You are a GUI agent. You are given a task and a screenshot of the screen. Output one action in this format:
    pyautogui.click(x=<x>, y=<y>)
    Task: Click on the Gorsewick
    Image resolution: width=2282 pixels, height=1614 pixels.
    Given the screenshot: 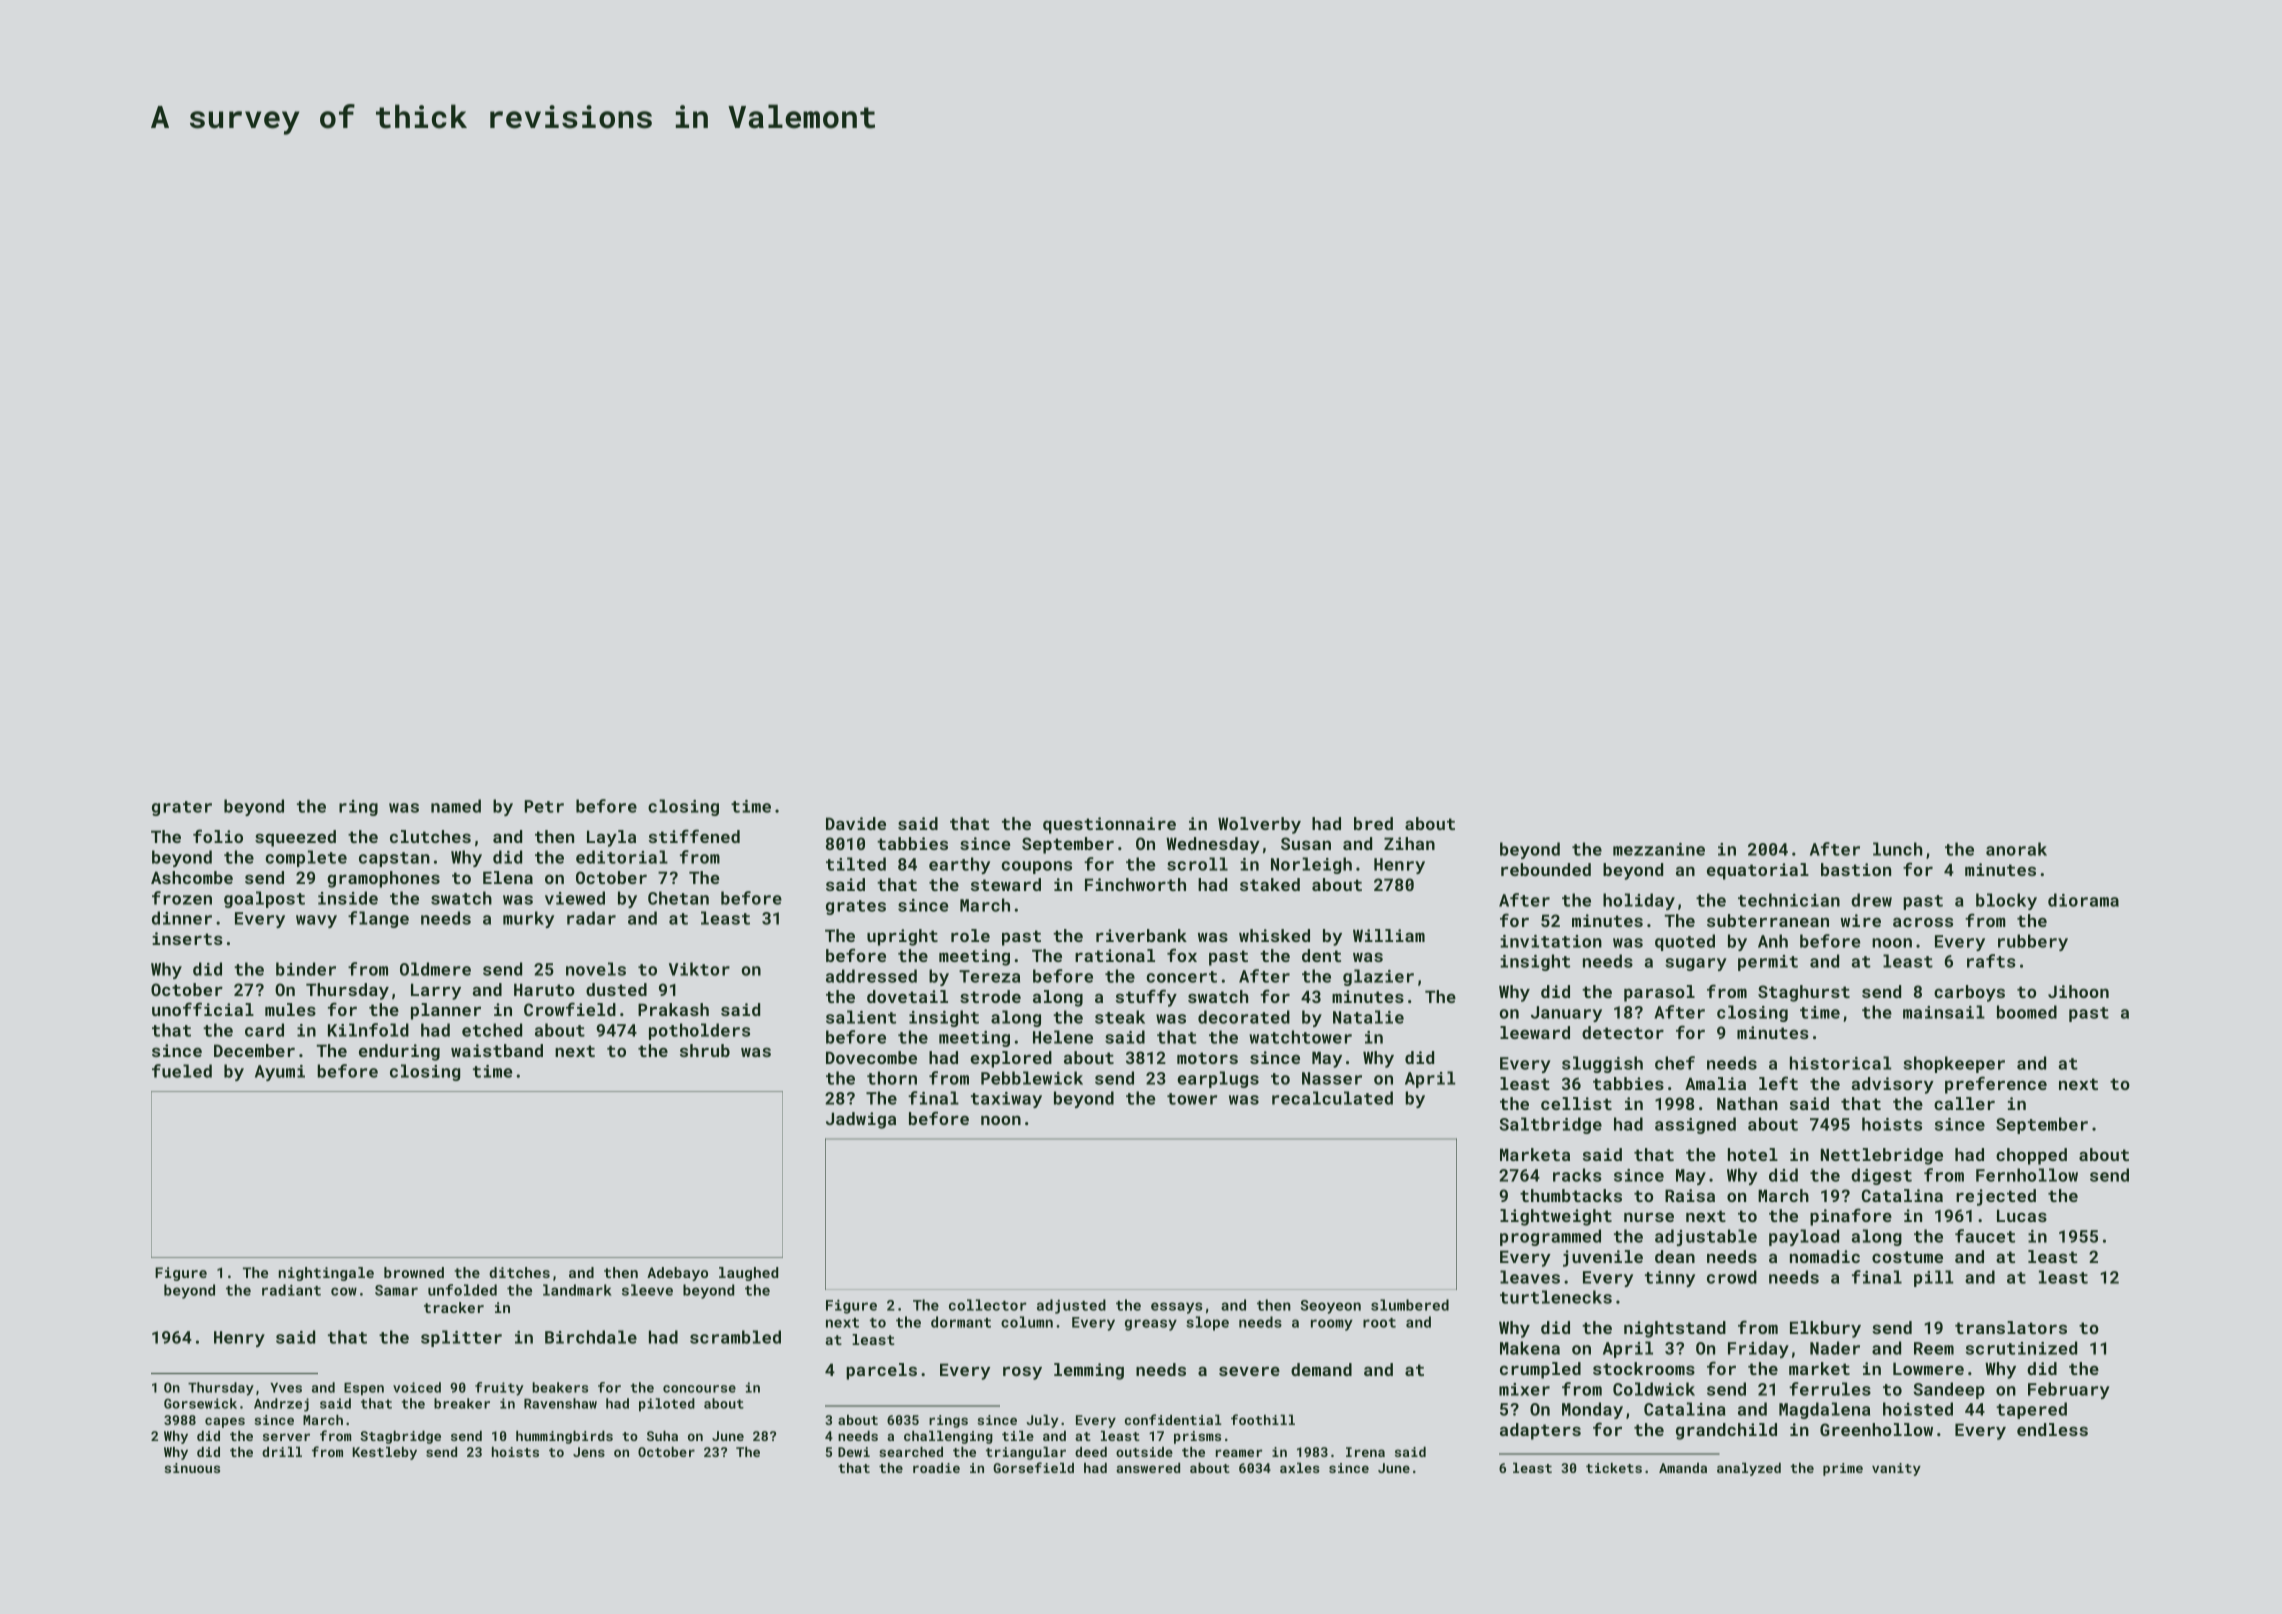 What is the action you would take?
    pyautogui.click(x=200, y=1403)
